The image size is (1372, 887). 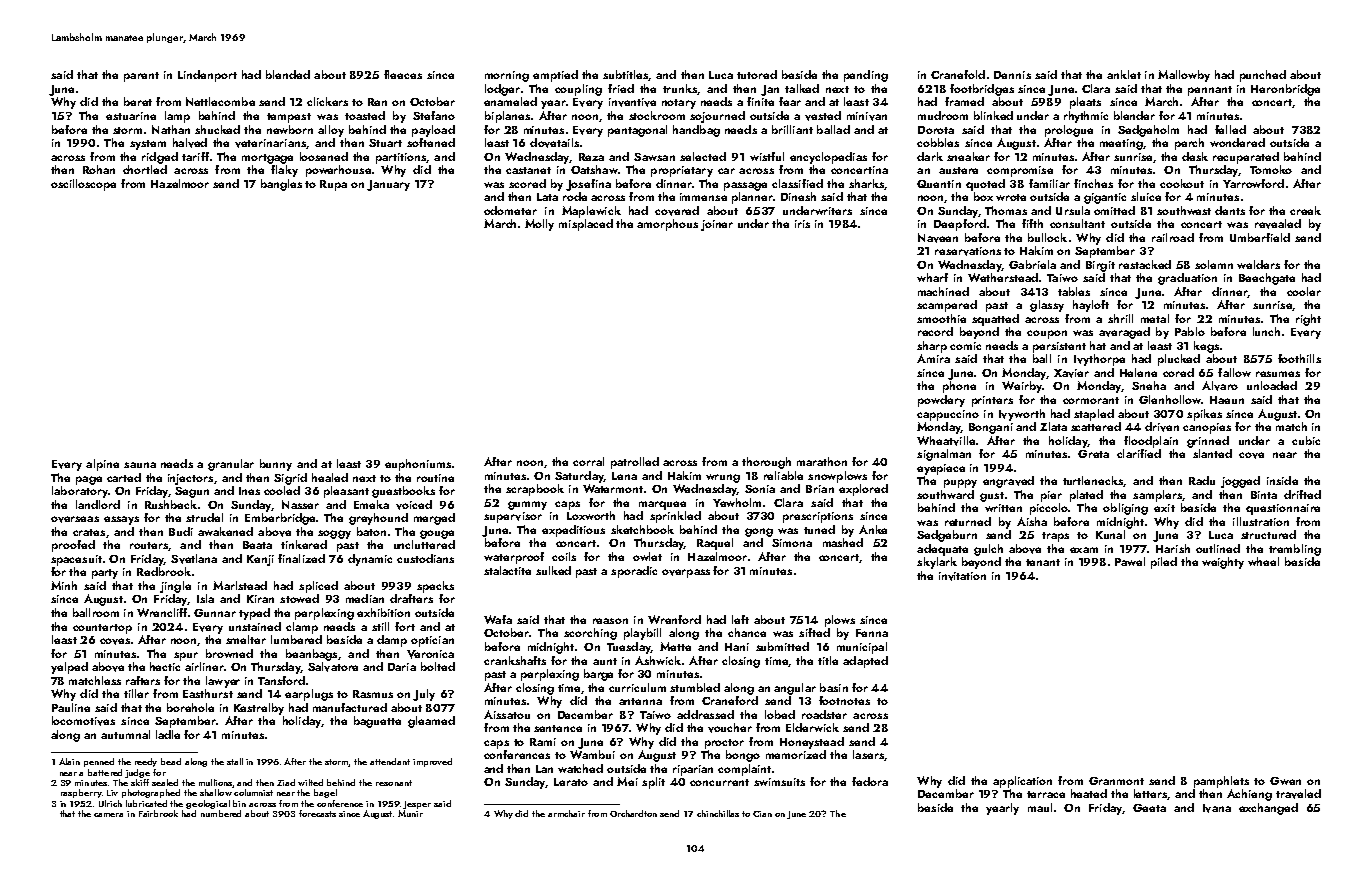 What do you see at coordinates (598, 675) in the screenshot?
I see `barge` at bounding box center [598, 675].
